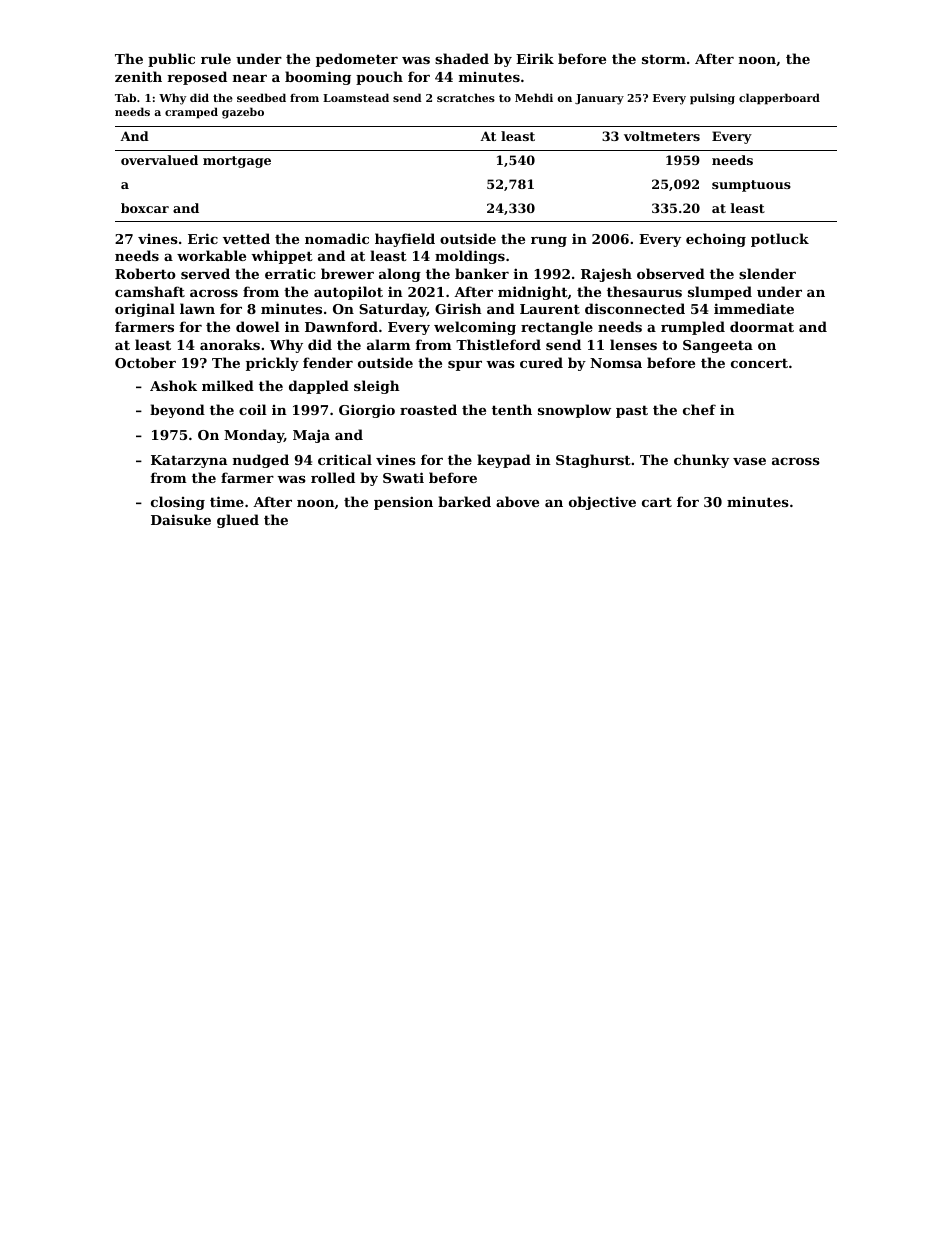  What do you see at coordinates (657, 502) in the screenshot?
I see `cart` at bounding box center [657, 502].
